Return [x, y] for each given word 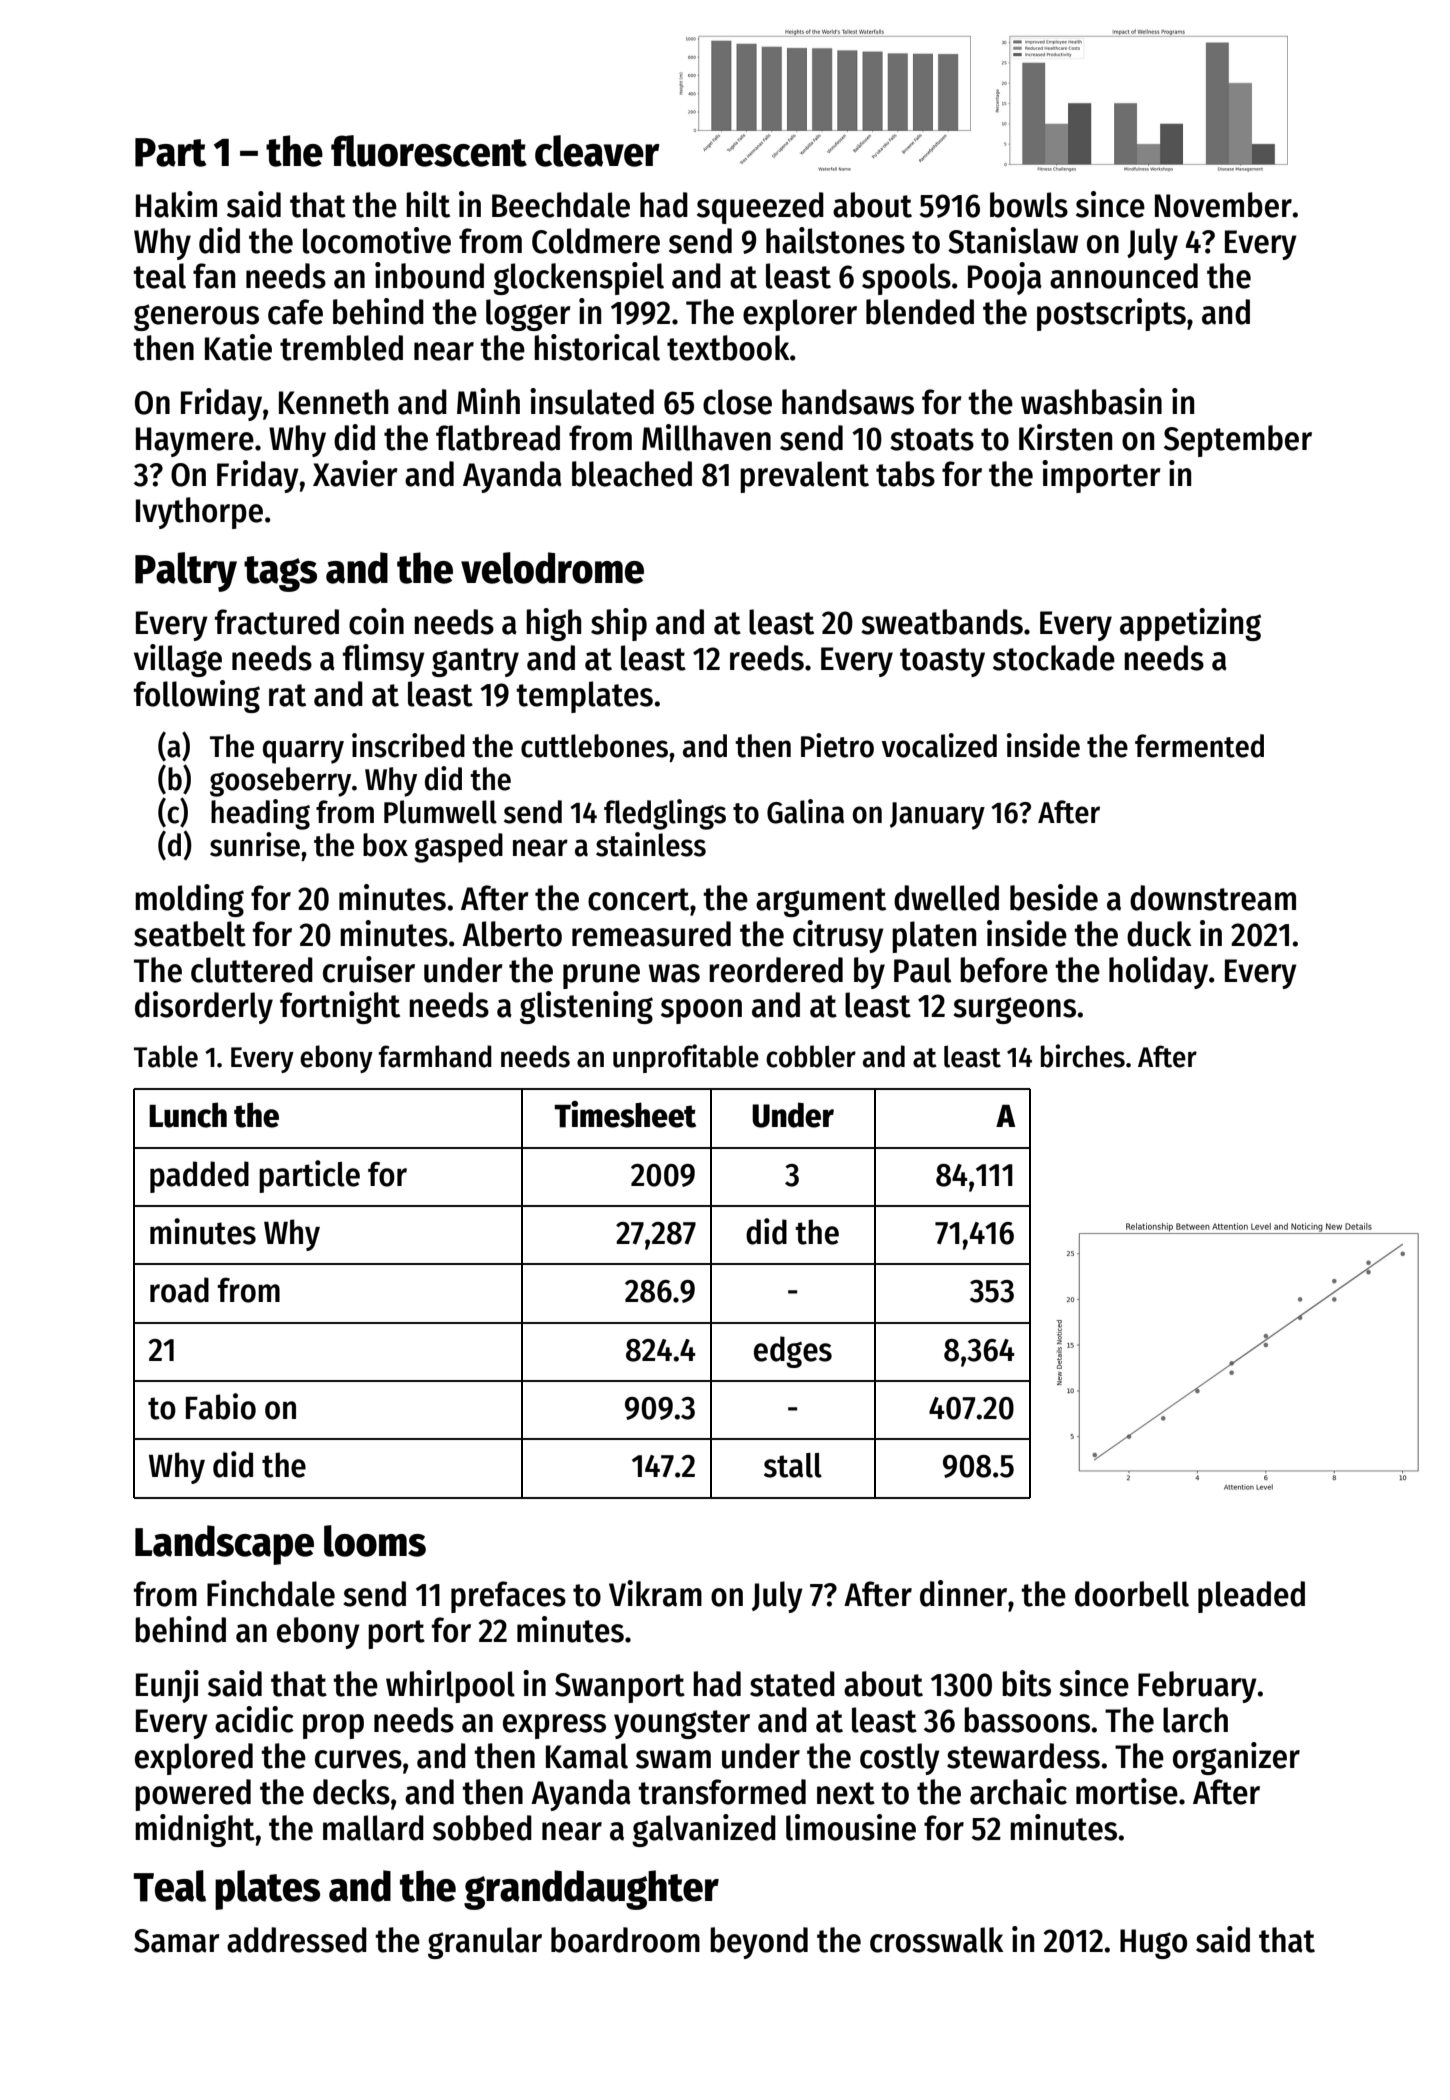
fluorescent [429, 151]
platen [934, 937]
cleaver [597, 151]
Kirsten [1065, 437]
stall [793, 1465]
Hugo [1153, 1944]
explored [194, 1759]
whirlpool [450, 1686]
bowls [1029, 205]
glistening [586, 1007]
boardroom [625, 1940]
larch [1195, 1720]
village [178, 660]
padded [199, 1177]
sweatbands [942, 622]
